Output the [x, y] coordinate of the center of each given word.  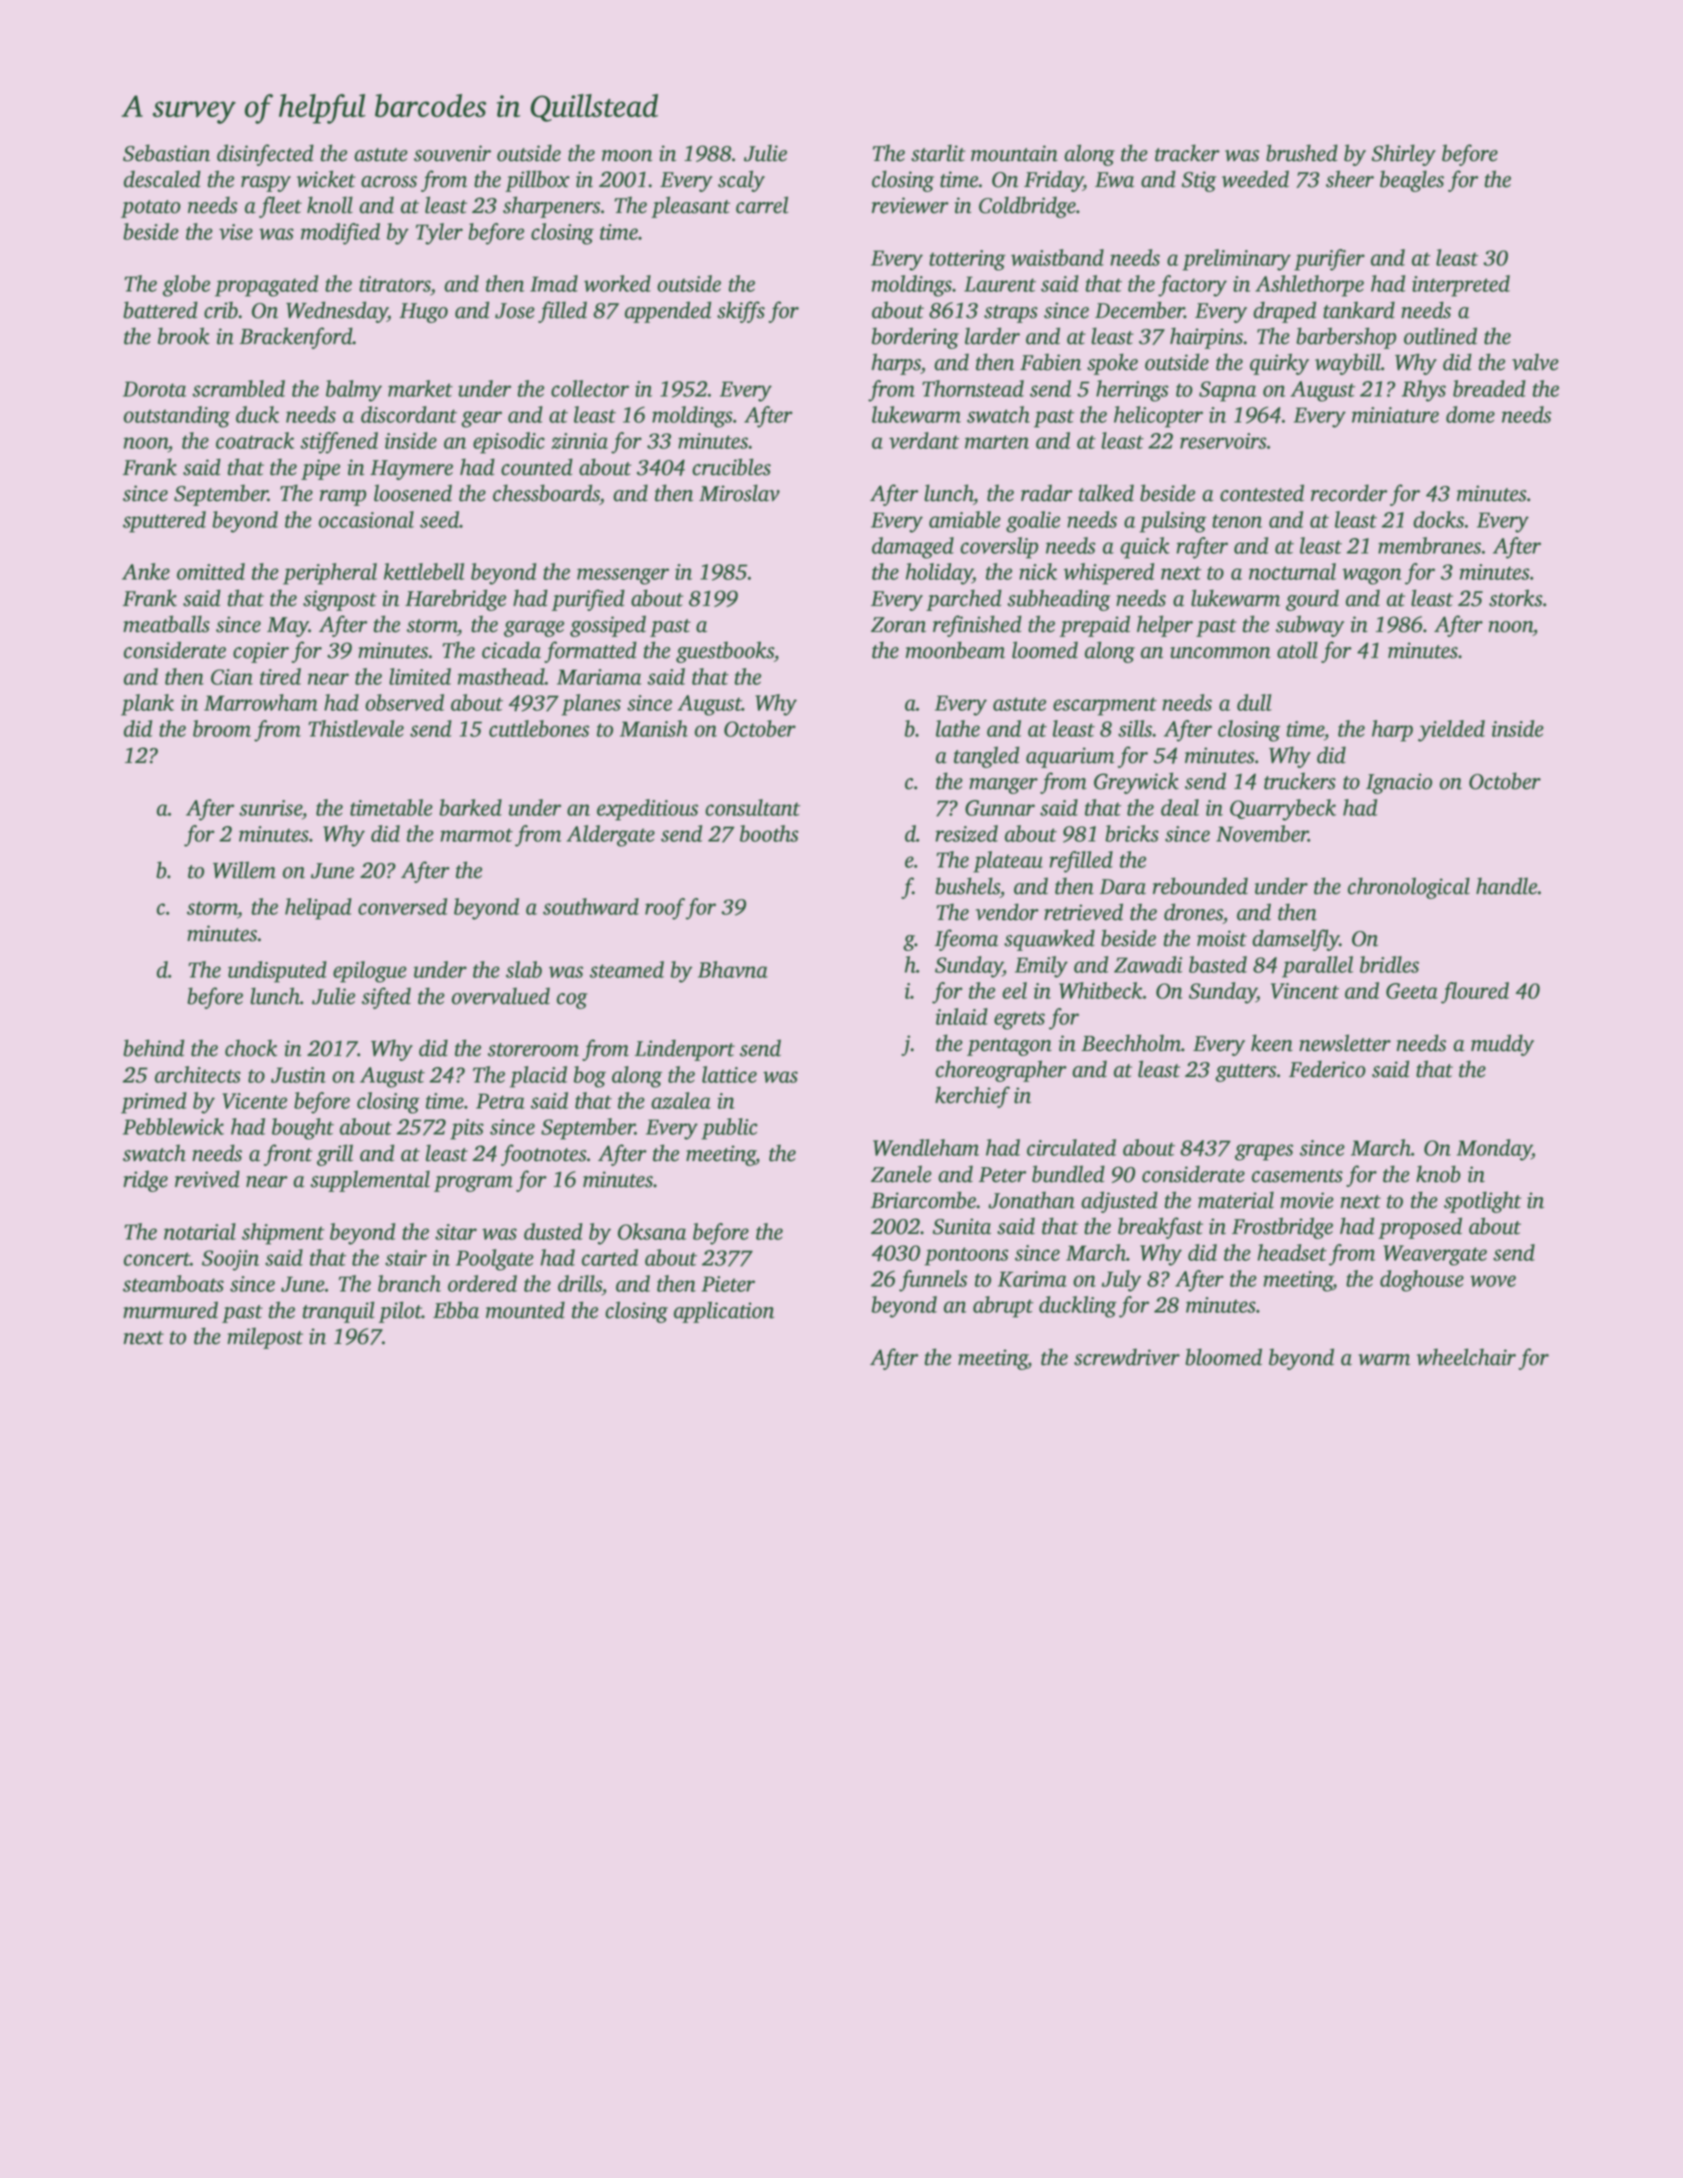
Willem [244, 870]
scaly [741, 181]
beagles [1412, 181]
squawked [1049, 940]
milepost [265, 1338]
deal [1180, 807]
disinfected [265, 155]
